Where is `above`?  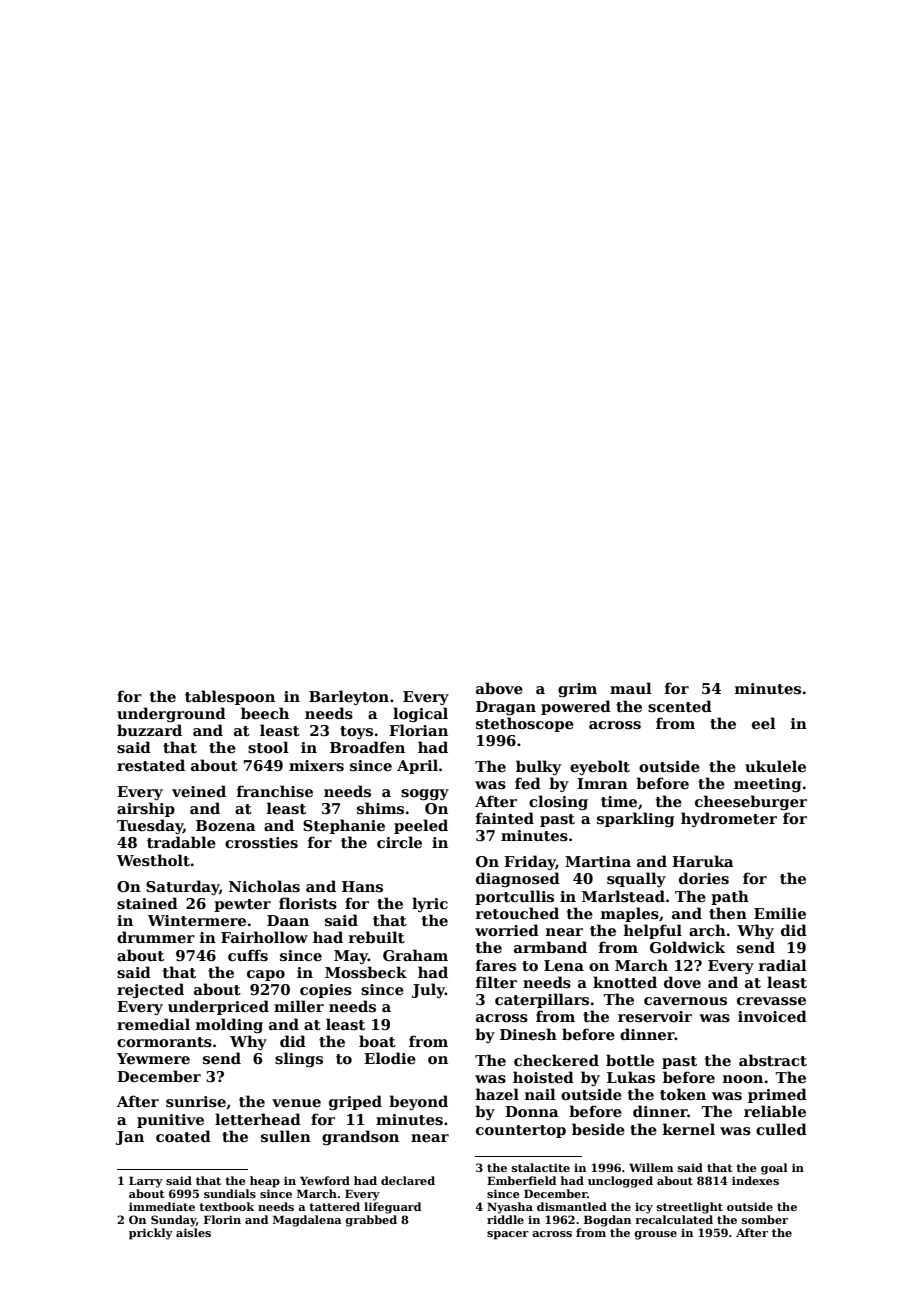
above is located at coordinates (499, 688).
